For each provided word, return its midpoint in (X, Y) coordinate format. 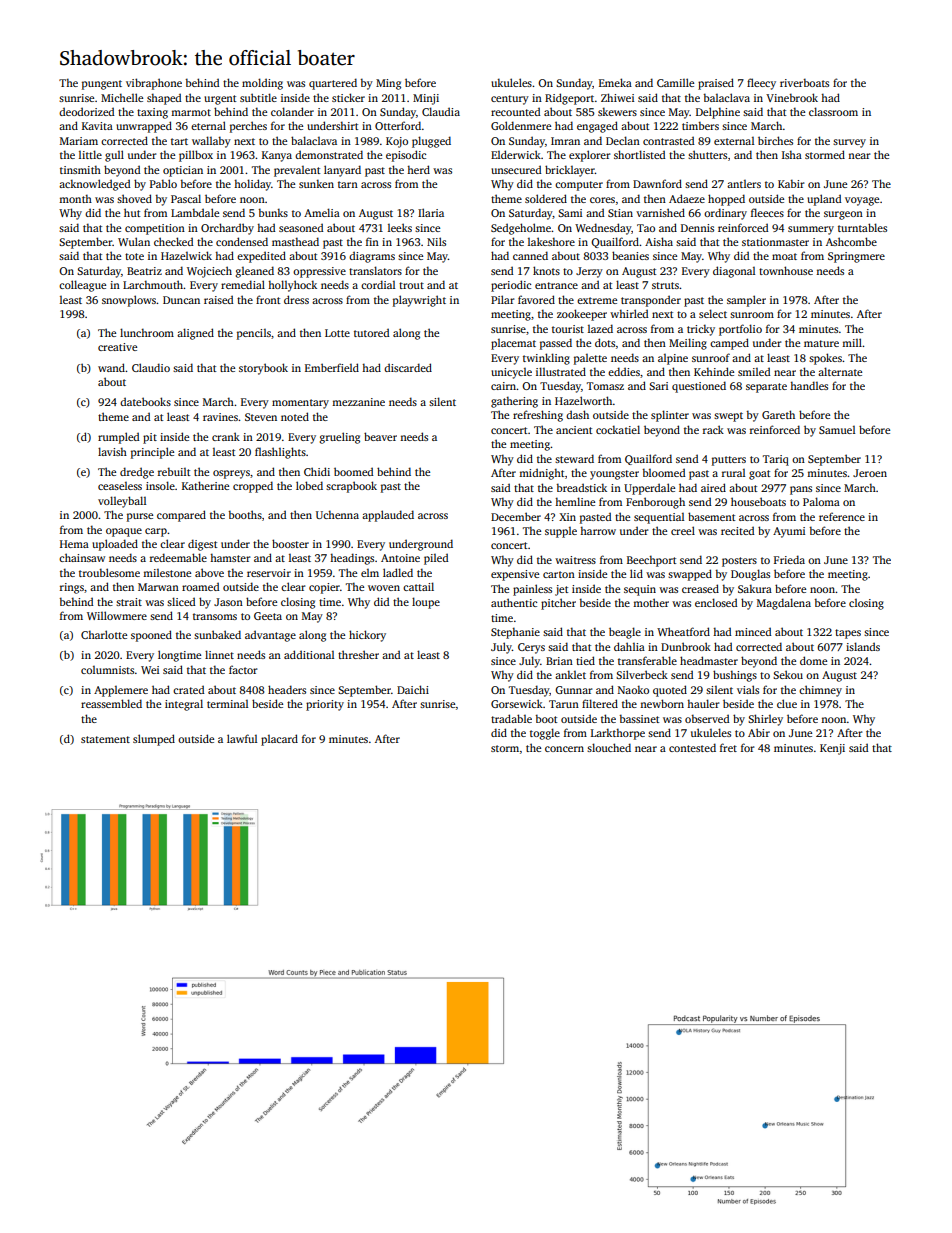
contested (692, 747)
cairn (503, 386)
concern (564, 749)
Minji (426, 99)
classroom (833, 111)
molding (262, 84)
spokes (825, 359)
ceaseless (120, 486)
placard (279, 740)
